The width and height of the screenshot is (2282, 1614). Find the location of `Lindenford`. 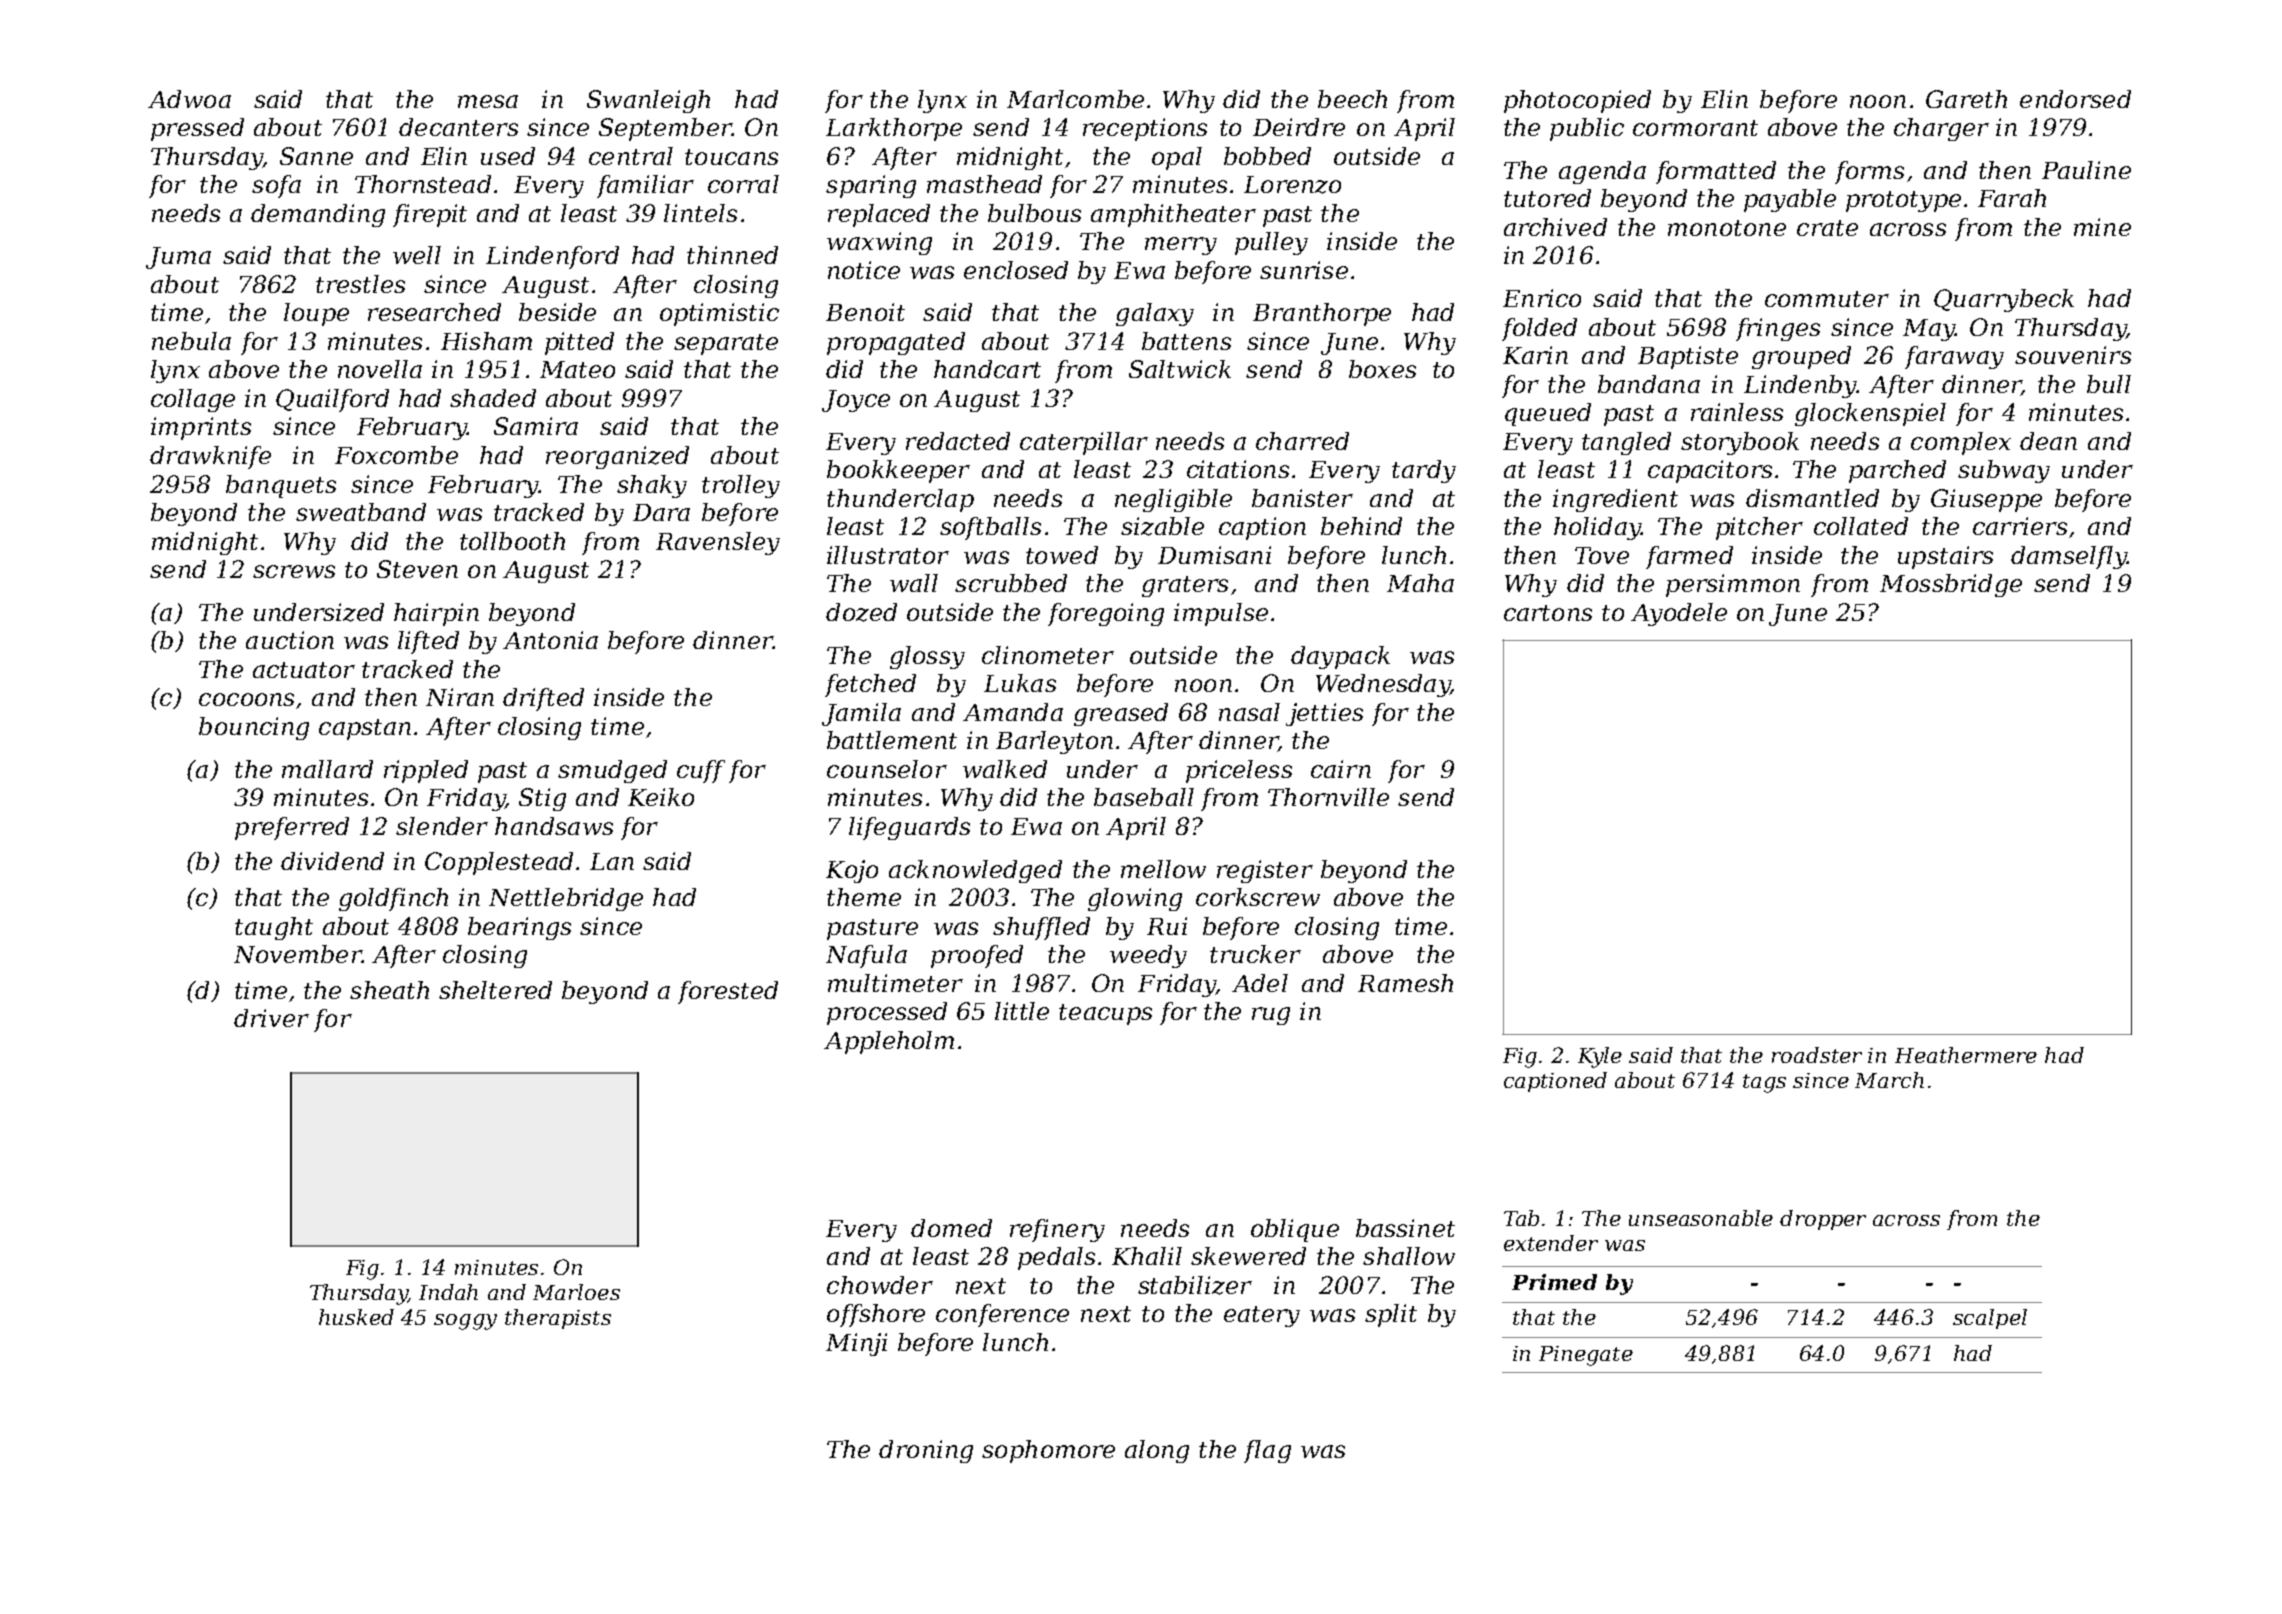

Lindenford is located at coordinates (552, 257).
